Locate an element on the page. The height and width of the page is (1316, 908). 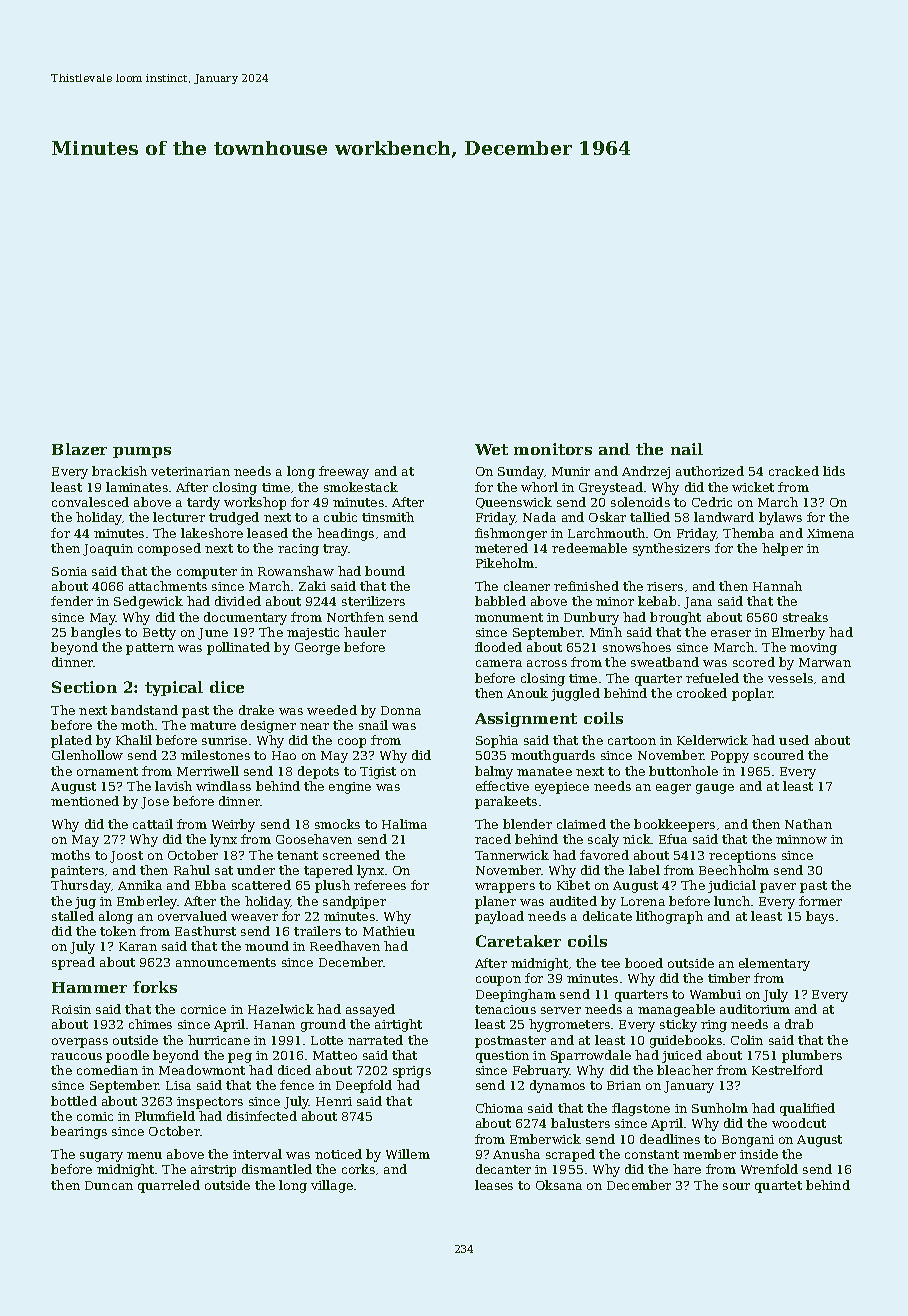
Willem is located at coordinates (408, 1154).
